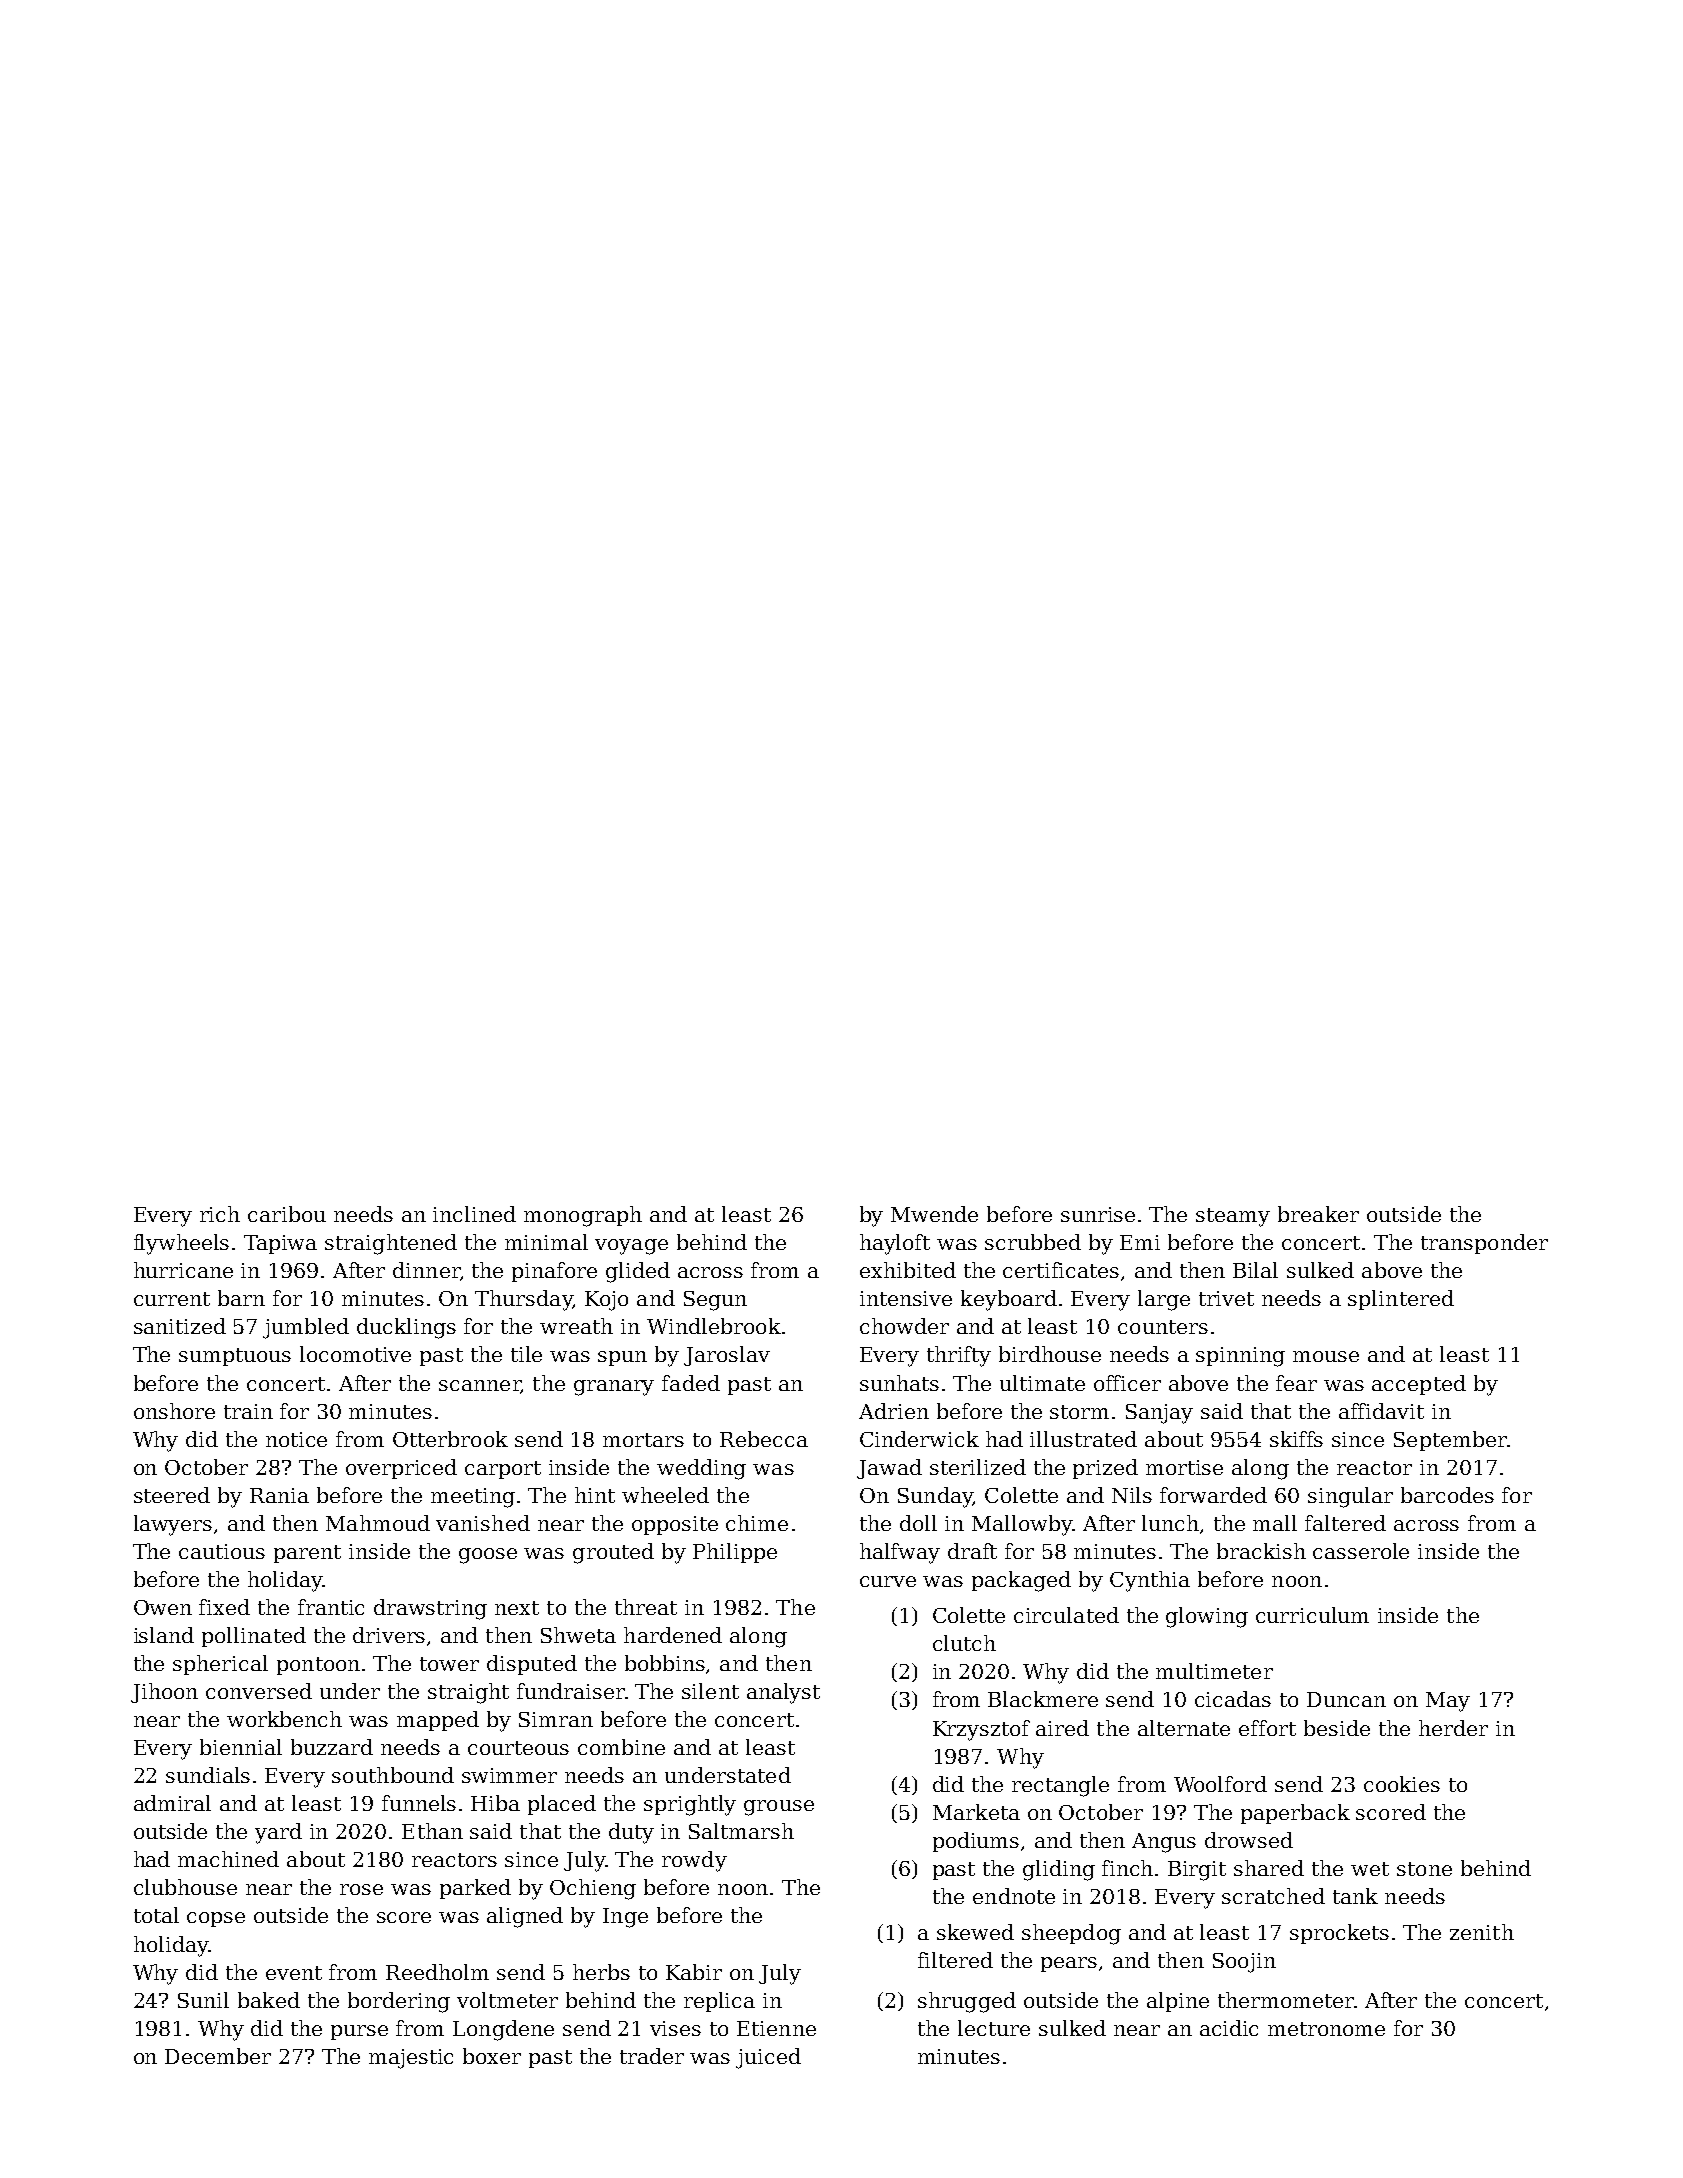 This document has height=2178, width=1683. What do you see at coordinates (955, 1960) in the document?
I see `filtered` at bounding box center [955, 1960].
